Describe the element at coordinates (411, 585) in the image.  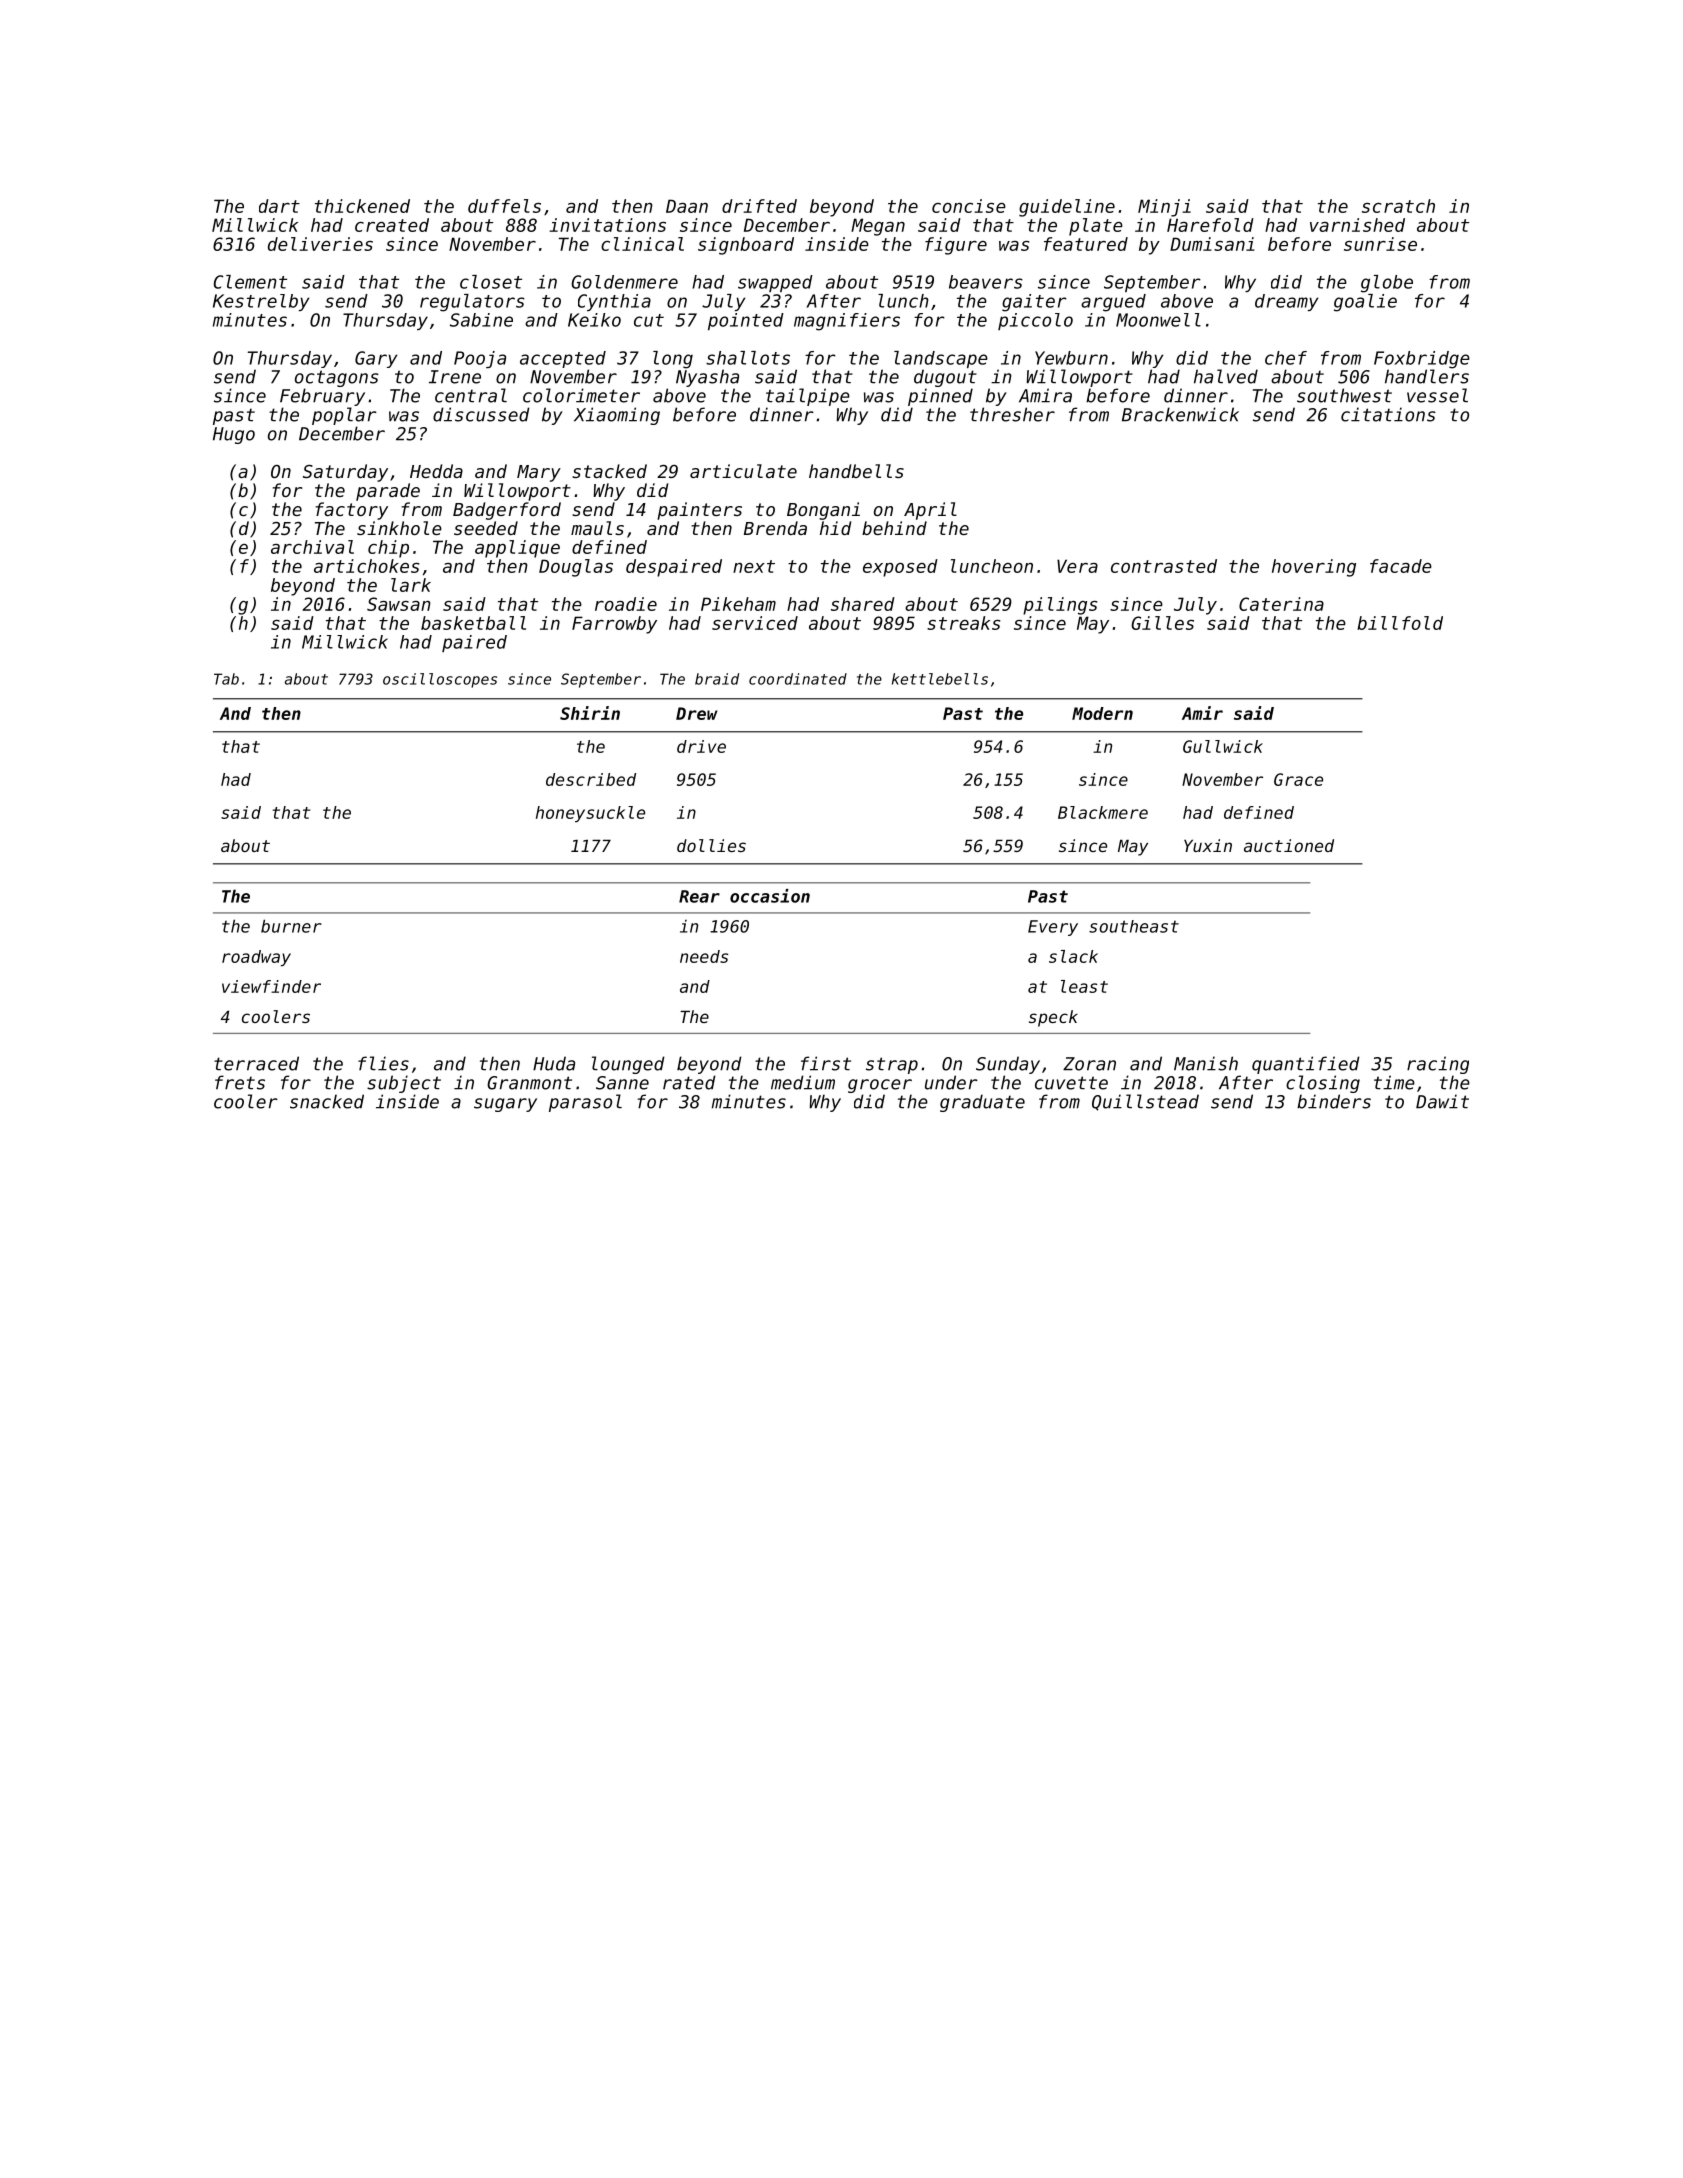
I see `lark` at that location.
